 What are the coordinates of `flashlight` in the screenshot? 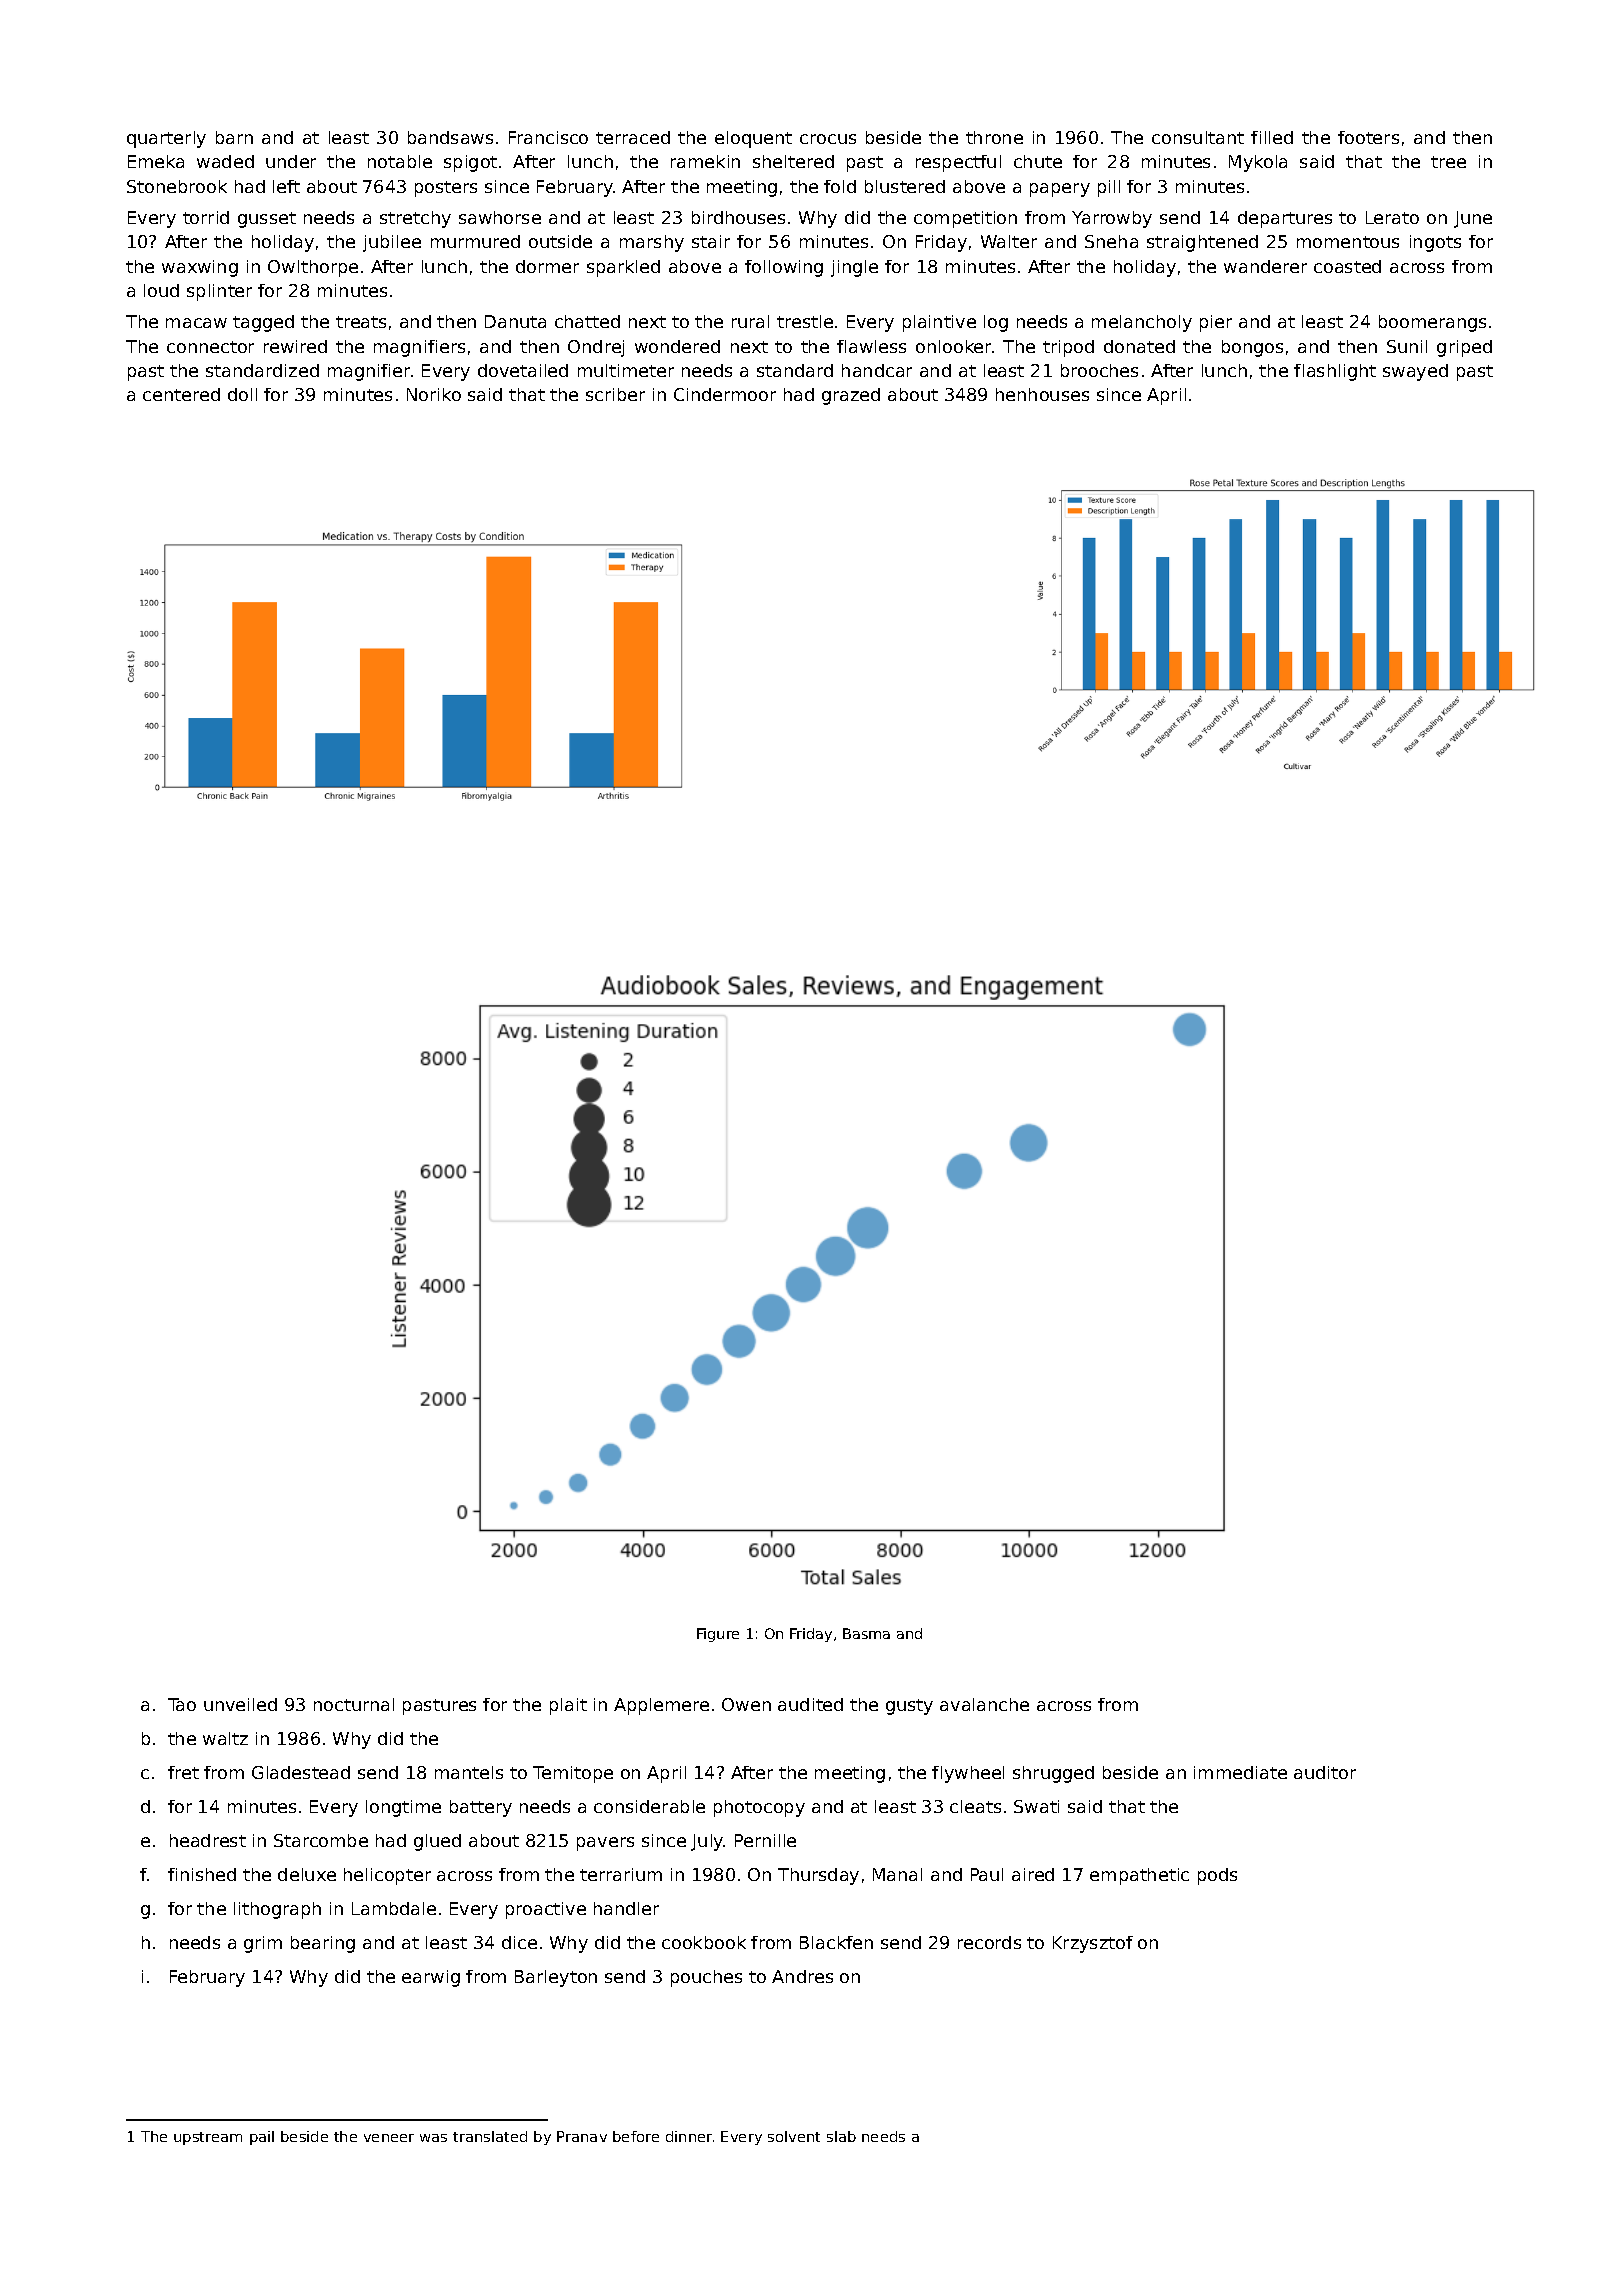 It's located at (1335, 372).
